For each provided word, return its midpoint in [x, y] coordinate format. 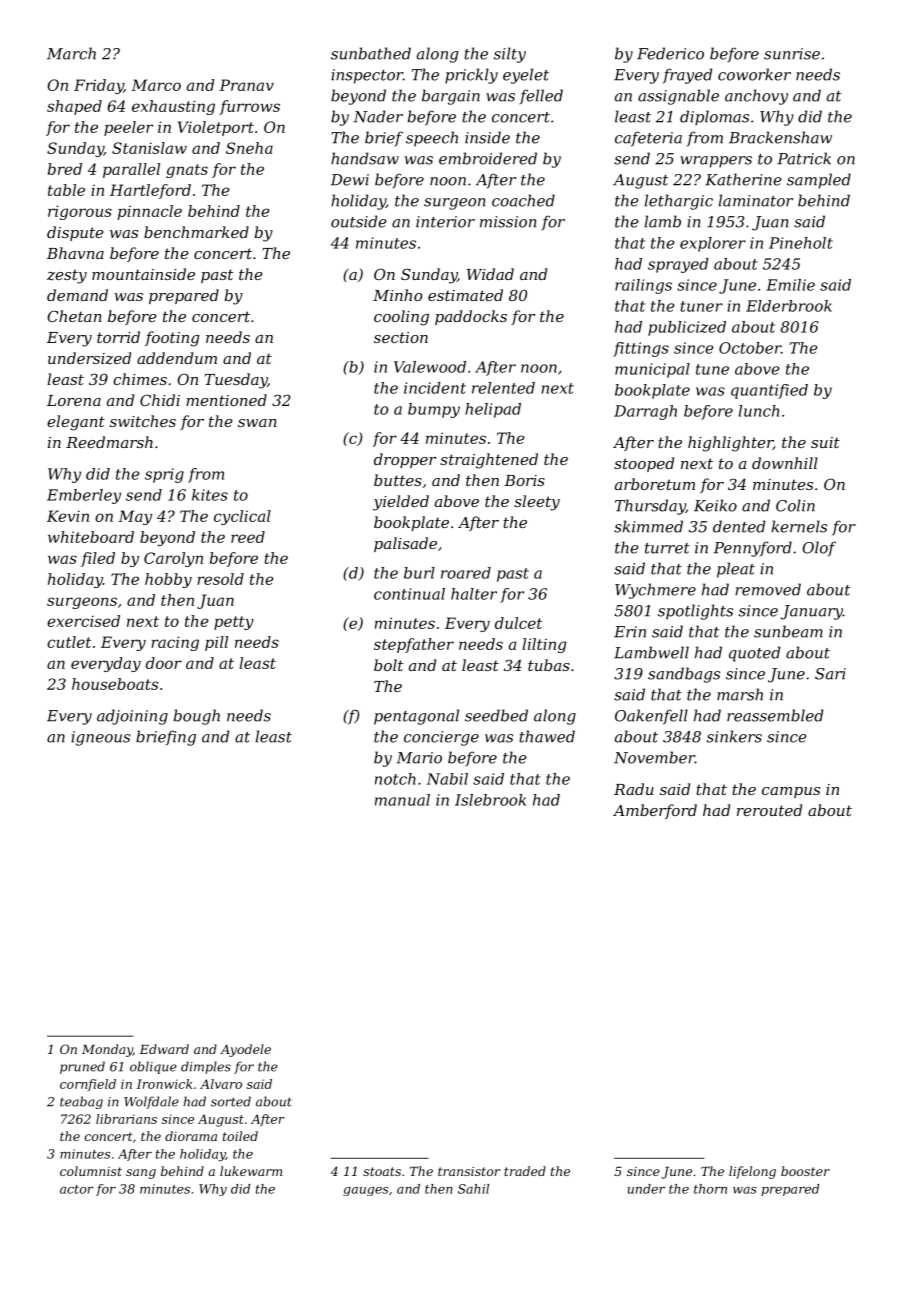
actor [77, 1189]
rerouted [769, 810]
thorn [710, 1189]
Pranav [246, 85]
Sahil [473, 1189]
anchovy [756, 97]
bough [197, 717]
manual [402, 800]
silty [510, 55]
